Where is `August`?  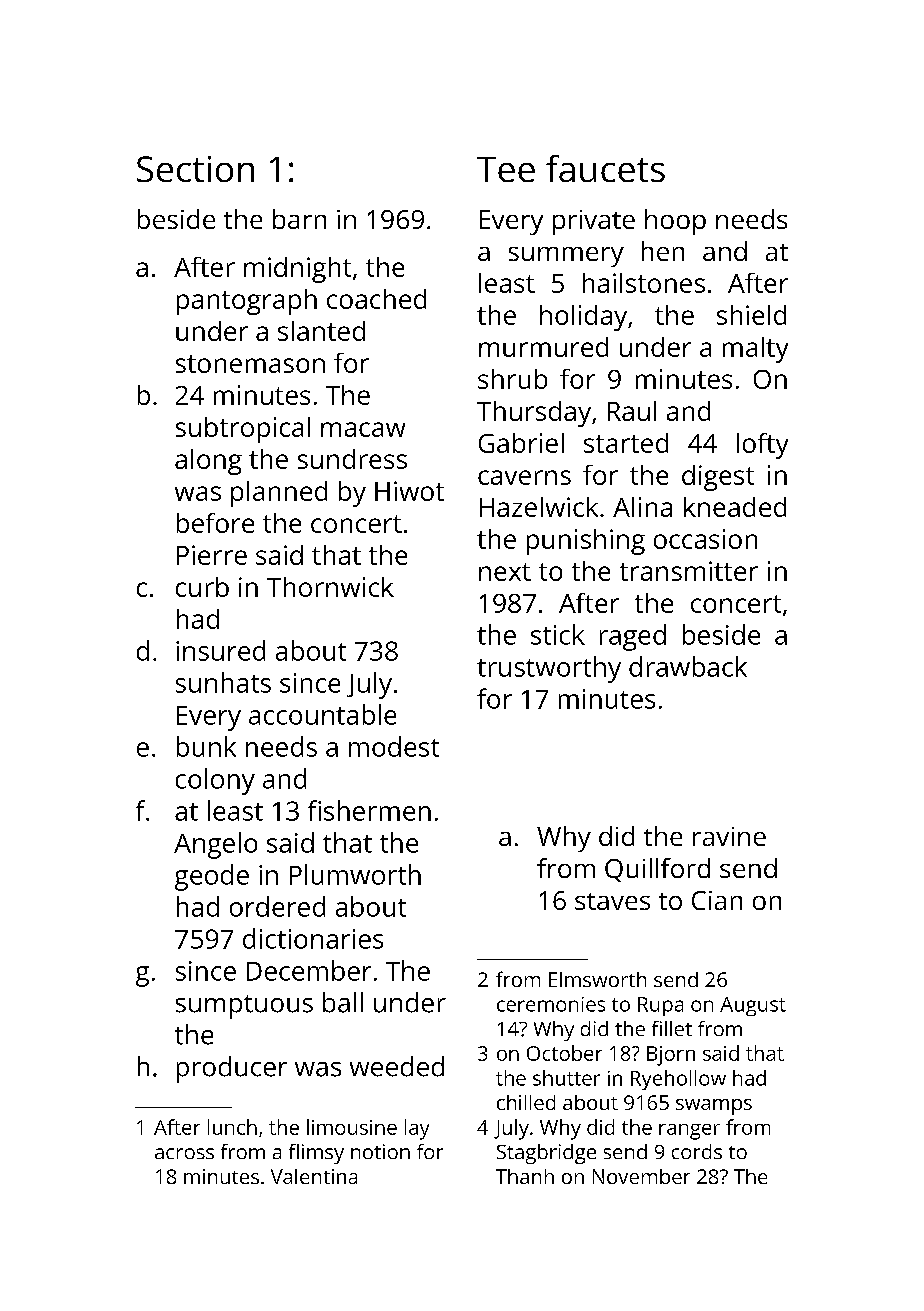 August is located at coordinates (753, 1006).
